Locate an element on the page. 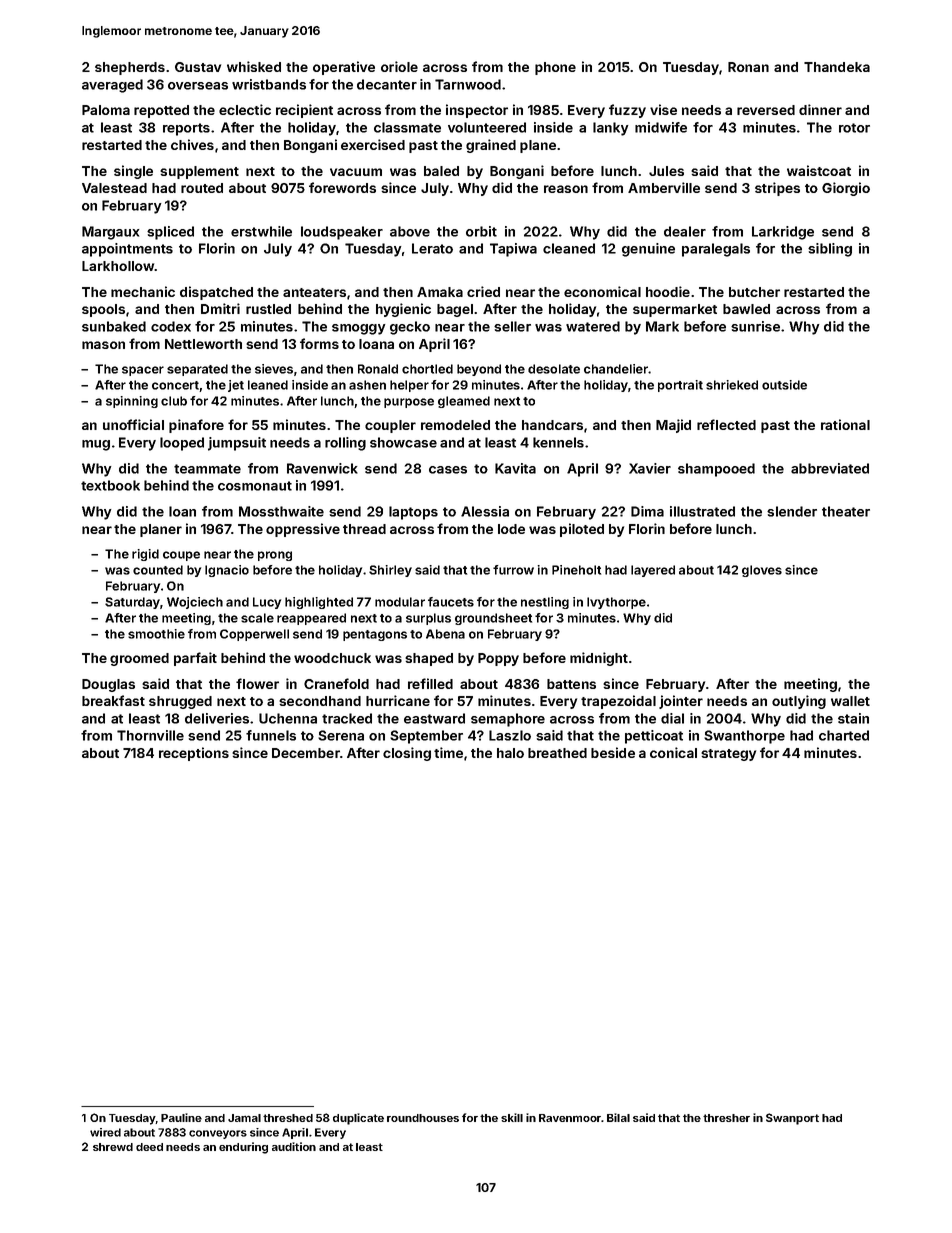 Image resolution: width=952 pixels, height=1233 pixels. jumpsuit is located at coordinates (237, 444).
